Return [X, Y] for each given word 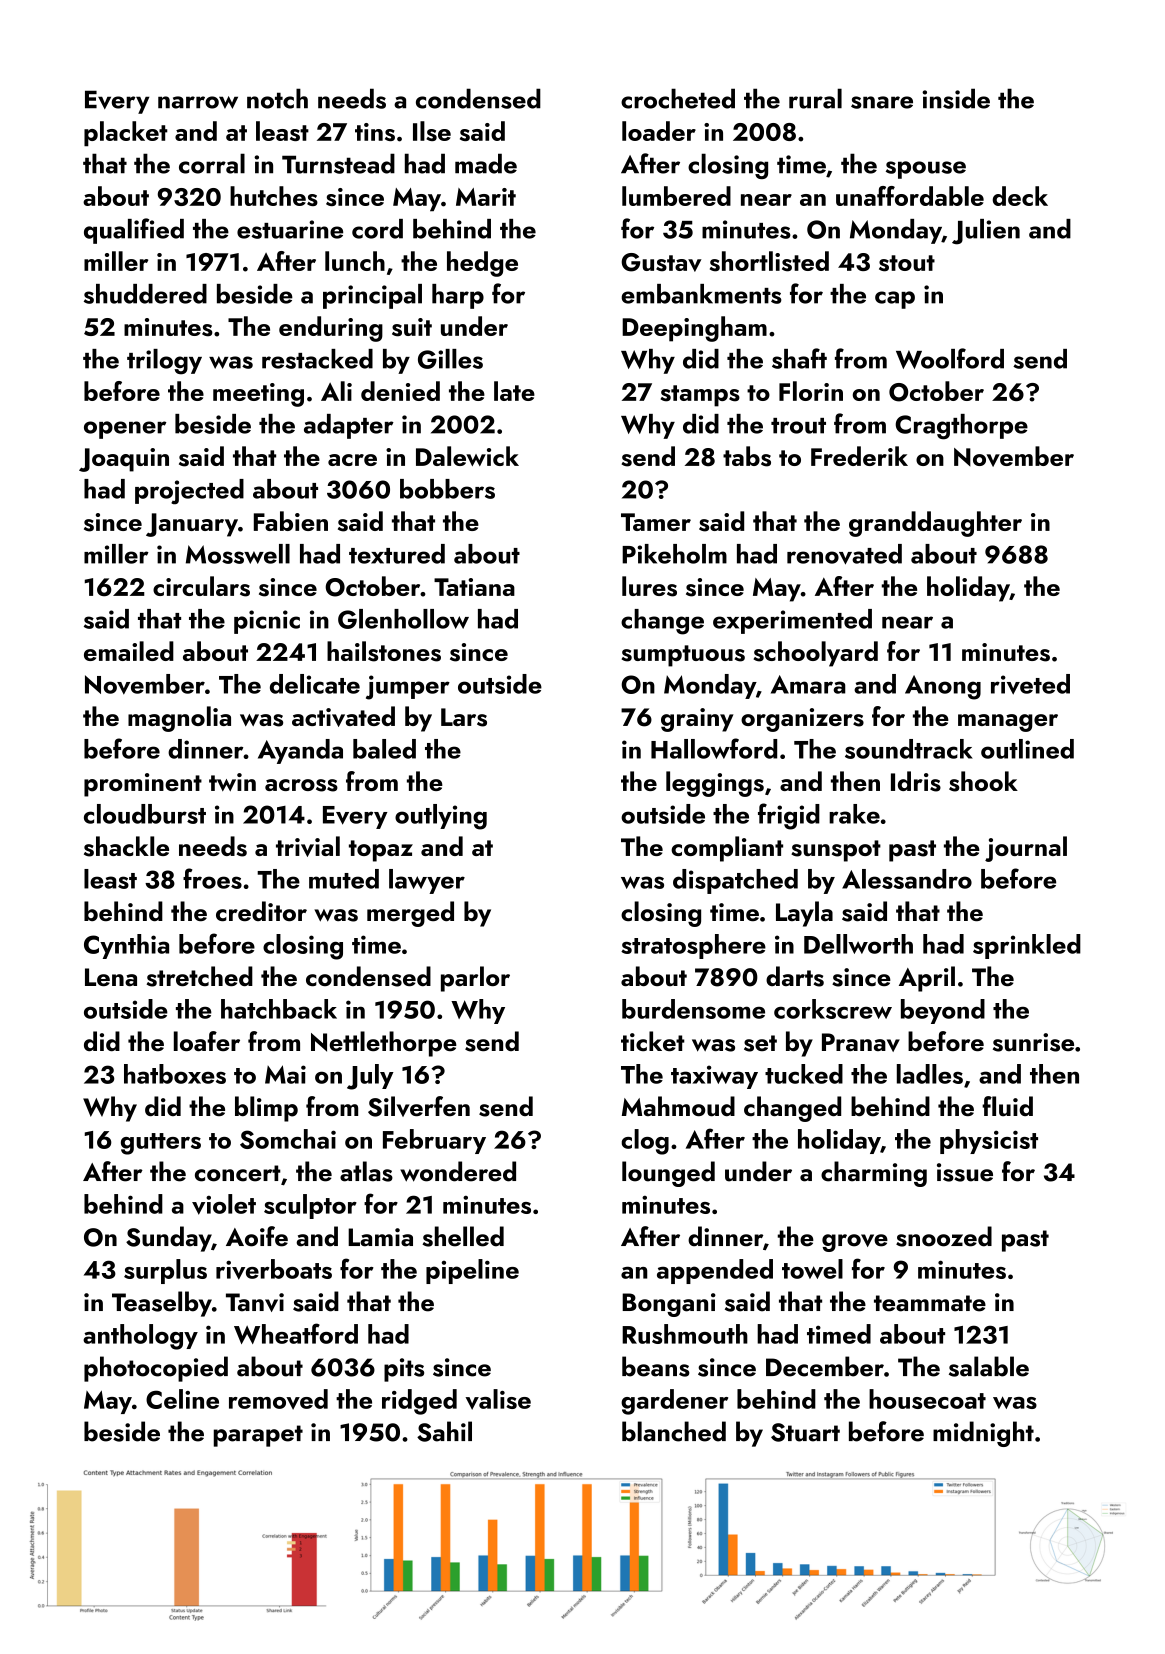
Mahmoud [678, 1106]
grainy [697, 720]
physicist [989, 1141]
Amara [808, 684]
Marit [486, 197]
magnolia [179, 719]
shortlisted [769, 261]
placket [126, 134]
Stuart [805, 1432]
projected [189, 492]
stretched [199, 976]
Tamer [656, 522]
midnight [983, 1434]
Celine [182, 1399]
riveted [1030, 684]
